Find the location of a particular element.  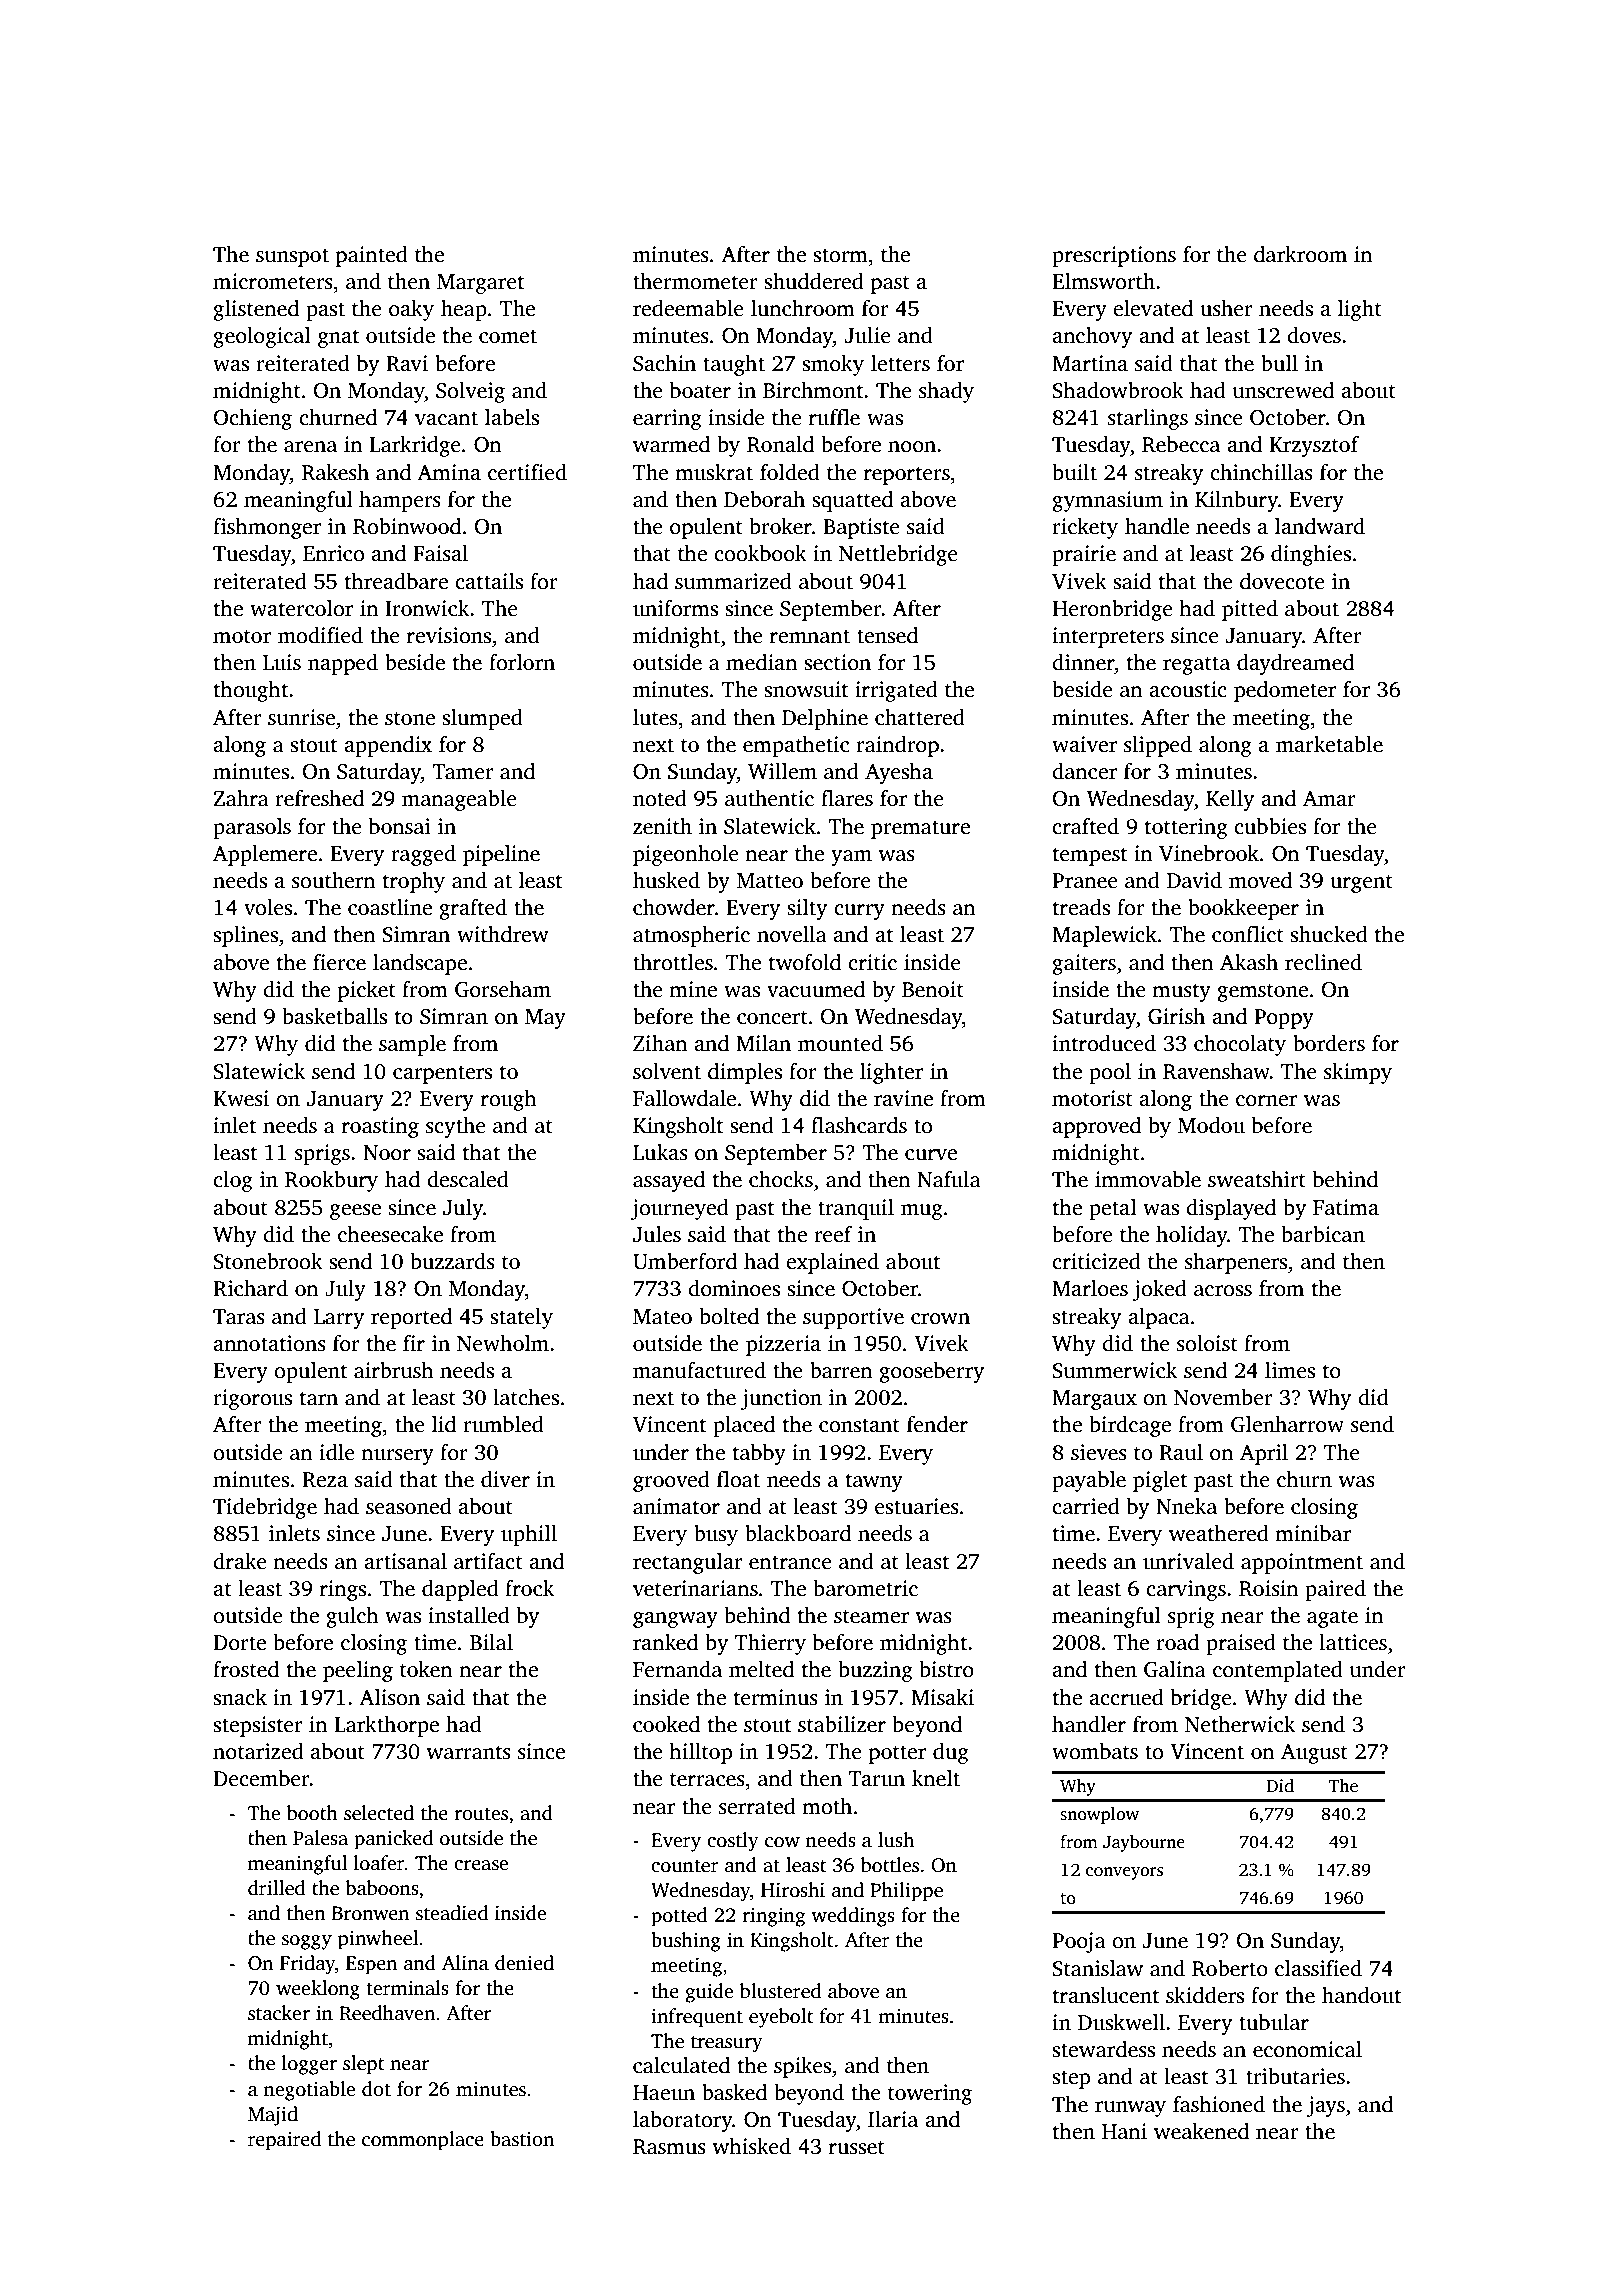

doves is located at coordinates (1314, 335).
